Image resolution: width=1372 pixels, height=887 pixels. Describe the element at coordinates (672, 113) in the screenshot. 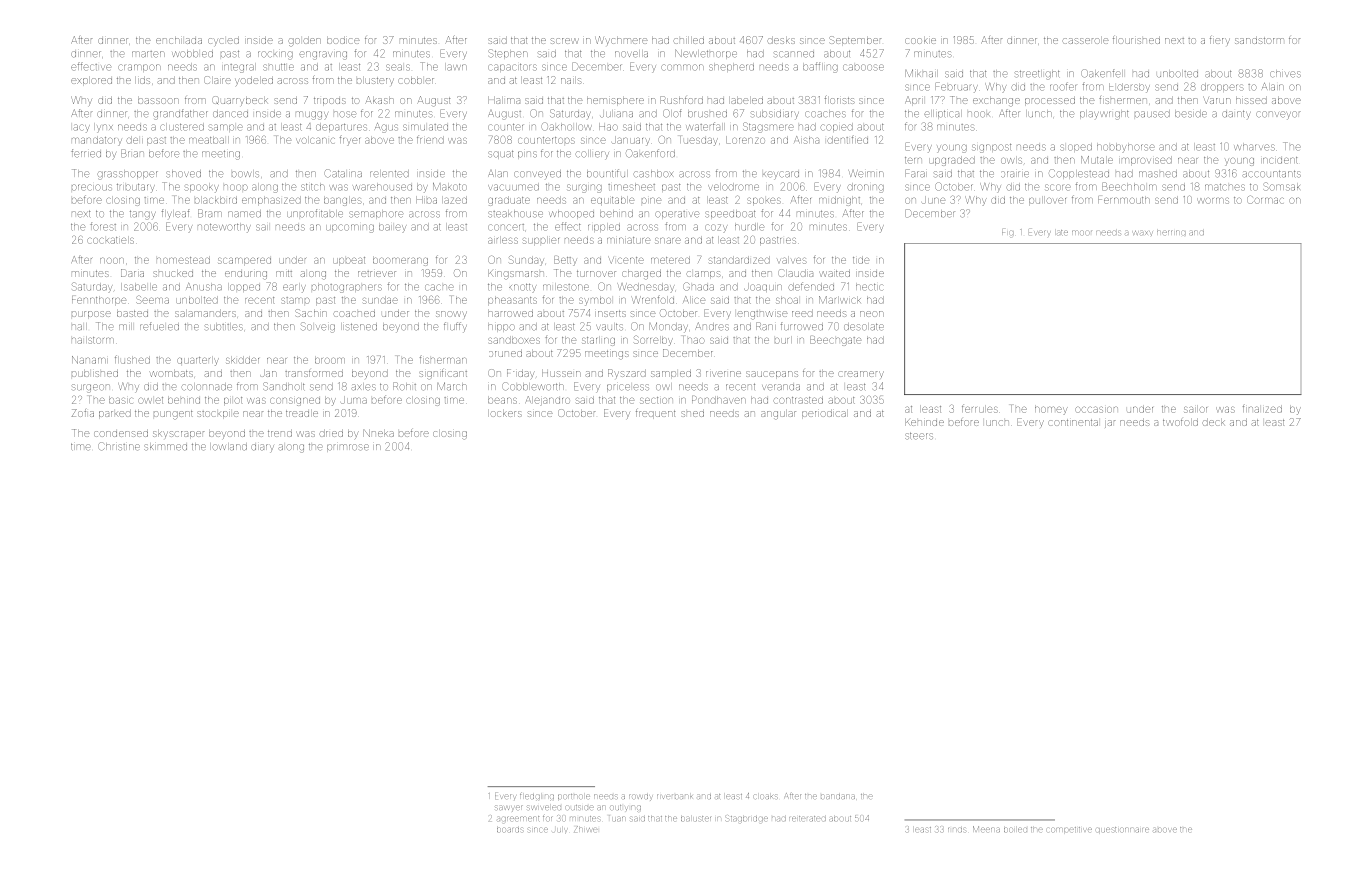

I see `Olof` at that location.
